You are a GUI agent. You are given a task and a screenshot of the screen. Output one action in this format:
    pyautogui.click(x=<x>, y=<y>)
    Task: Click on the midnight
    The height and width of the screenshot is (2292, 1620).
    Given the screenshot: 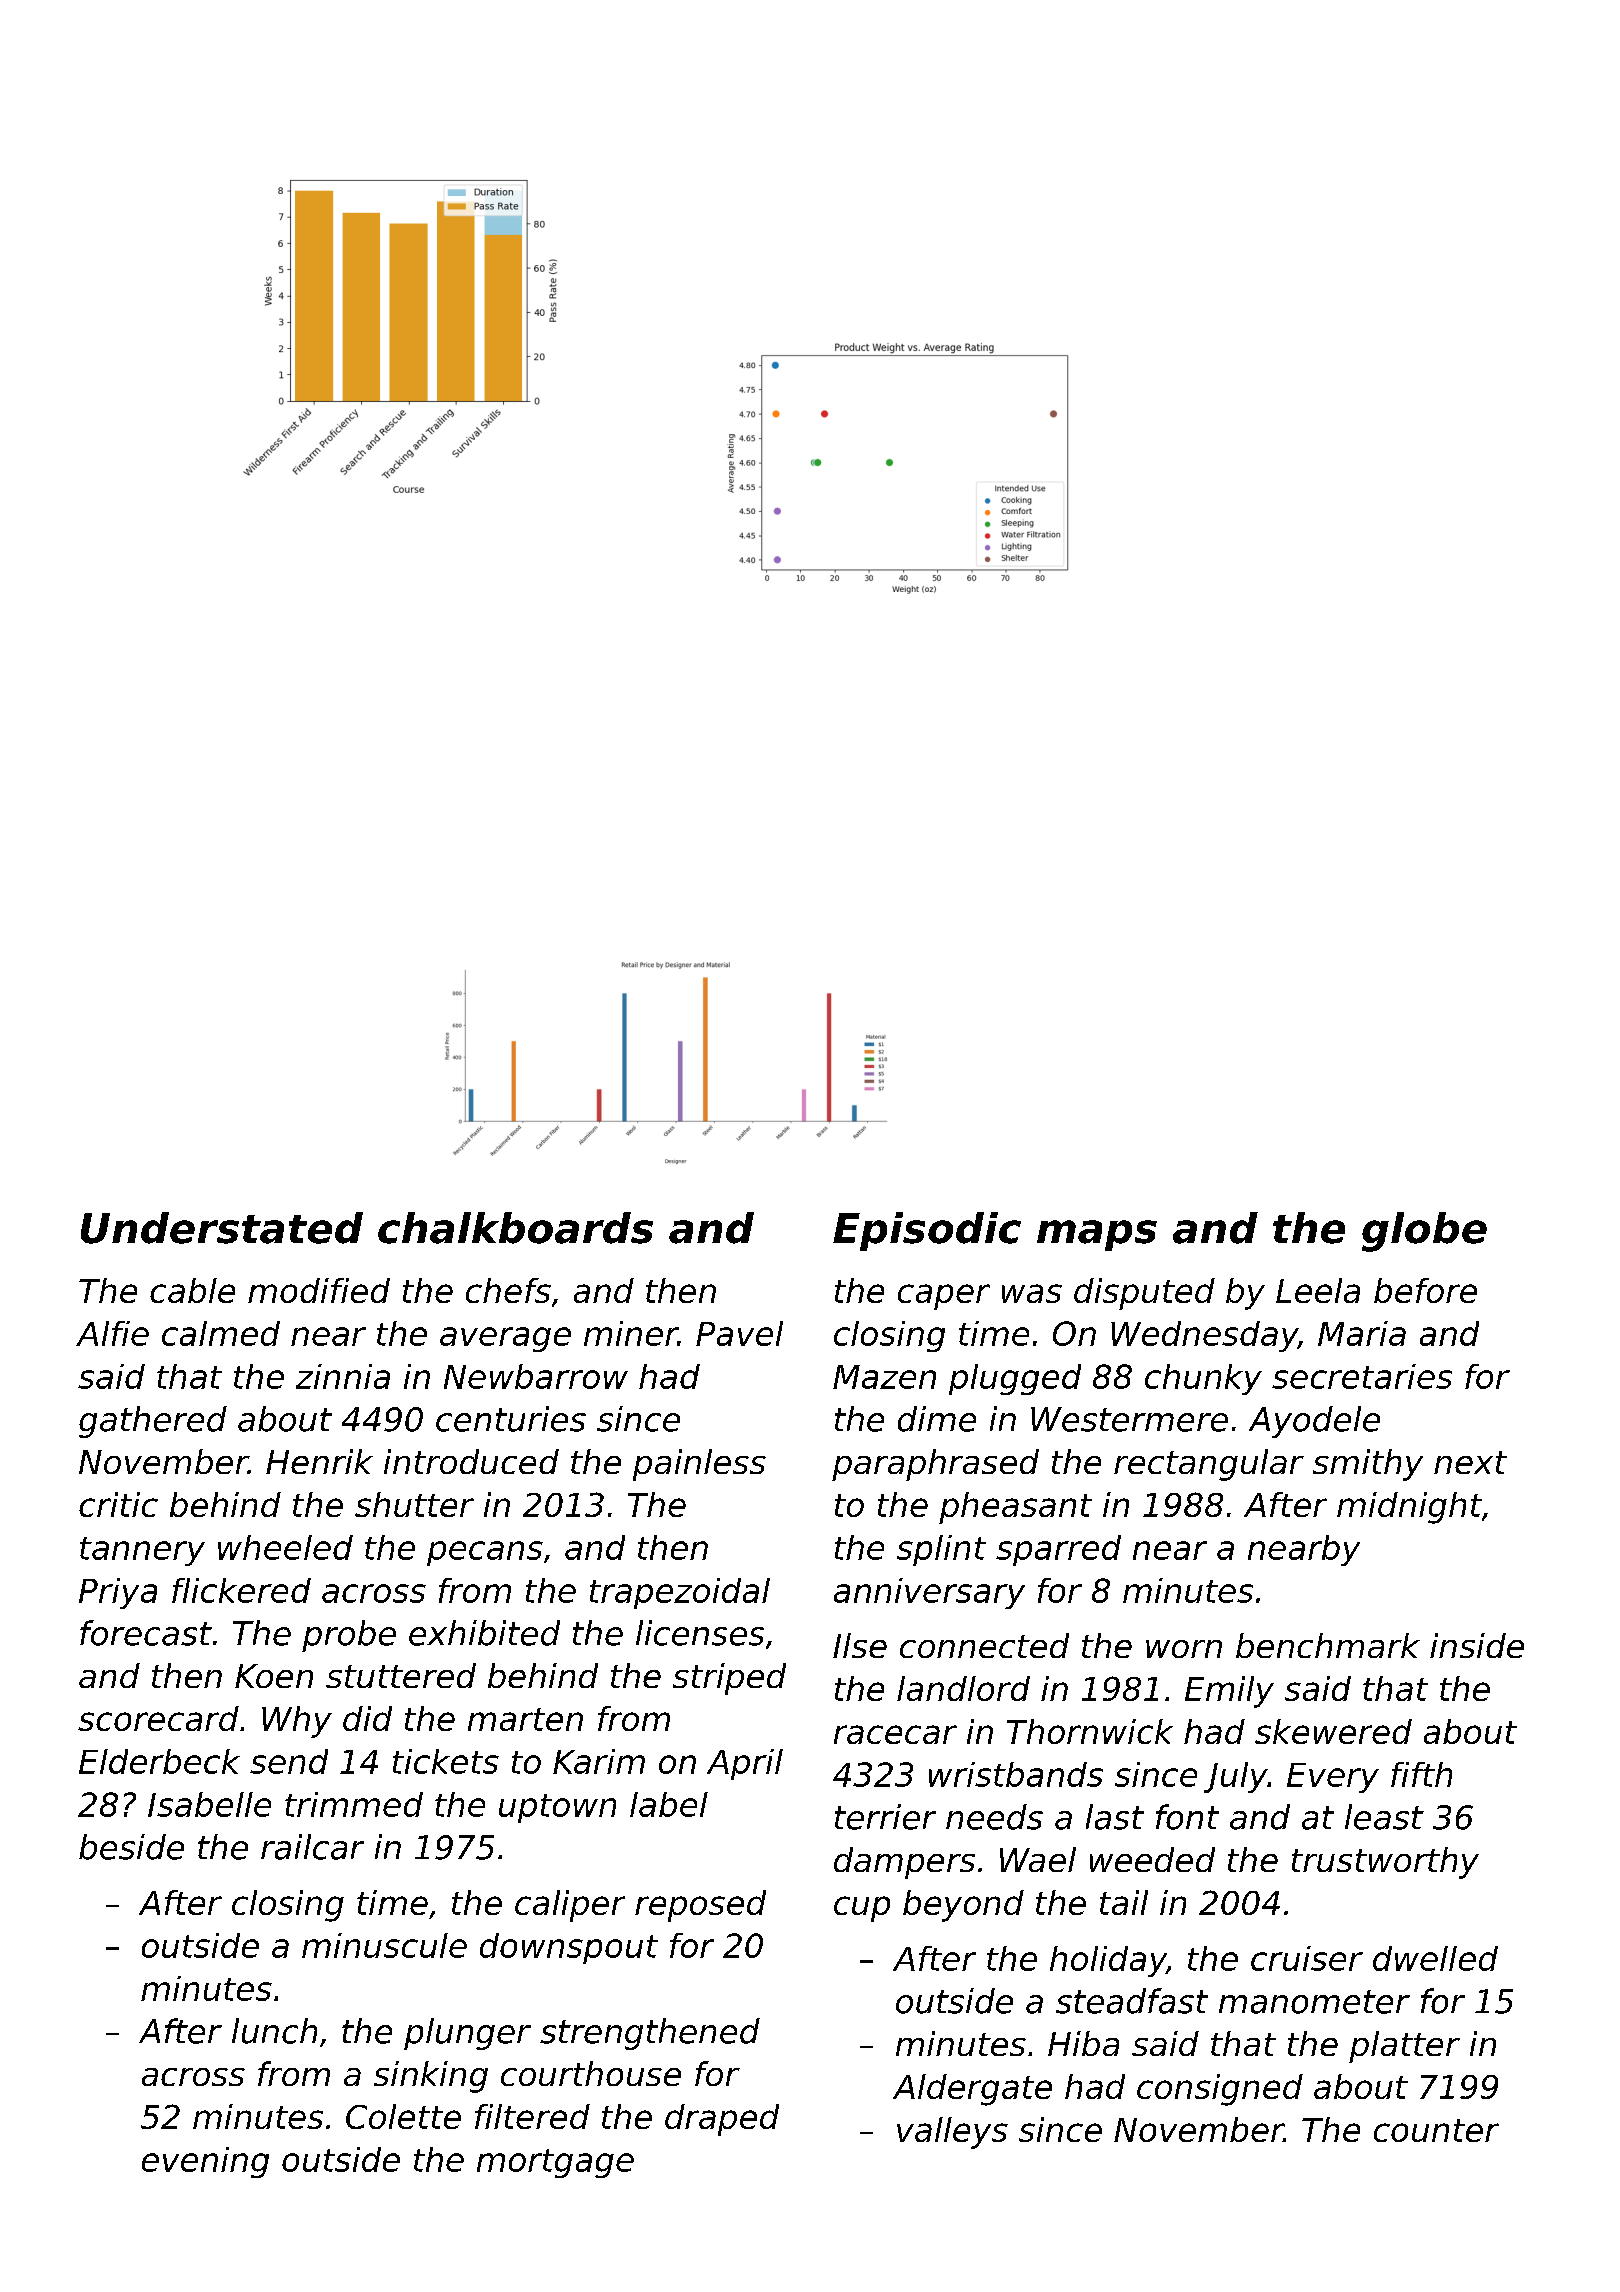 What is the action you would take?
    pyautogui.click(x=1409, y=1508)
